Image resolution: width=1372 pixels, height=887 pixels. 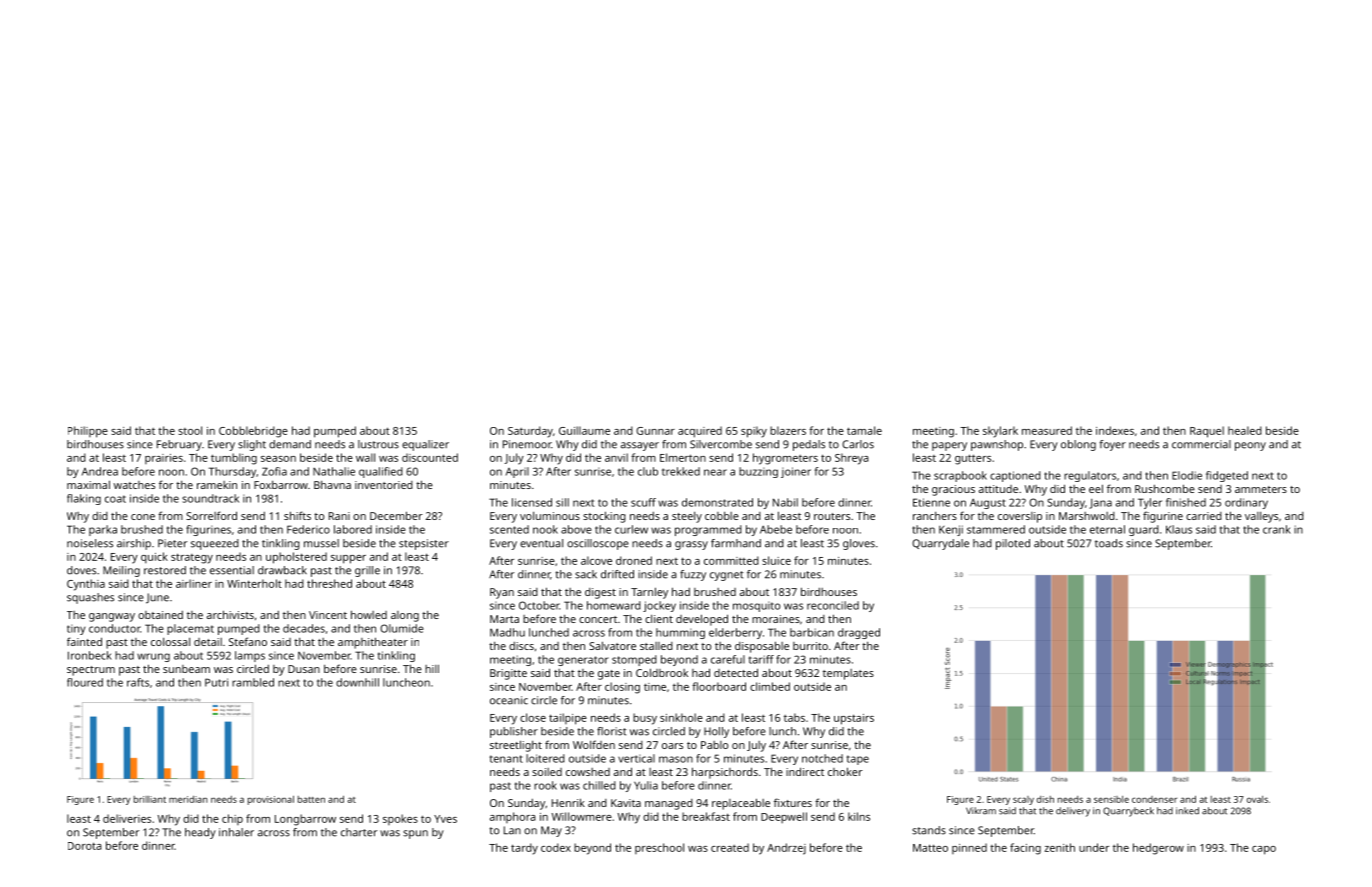 I want to click on tariff, so click(x=761, y=659).
